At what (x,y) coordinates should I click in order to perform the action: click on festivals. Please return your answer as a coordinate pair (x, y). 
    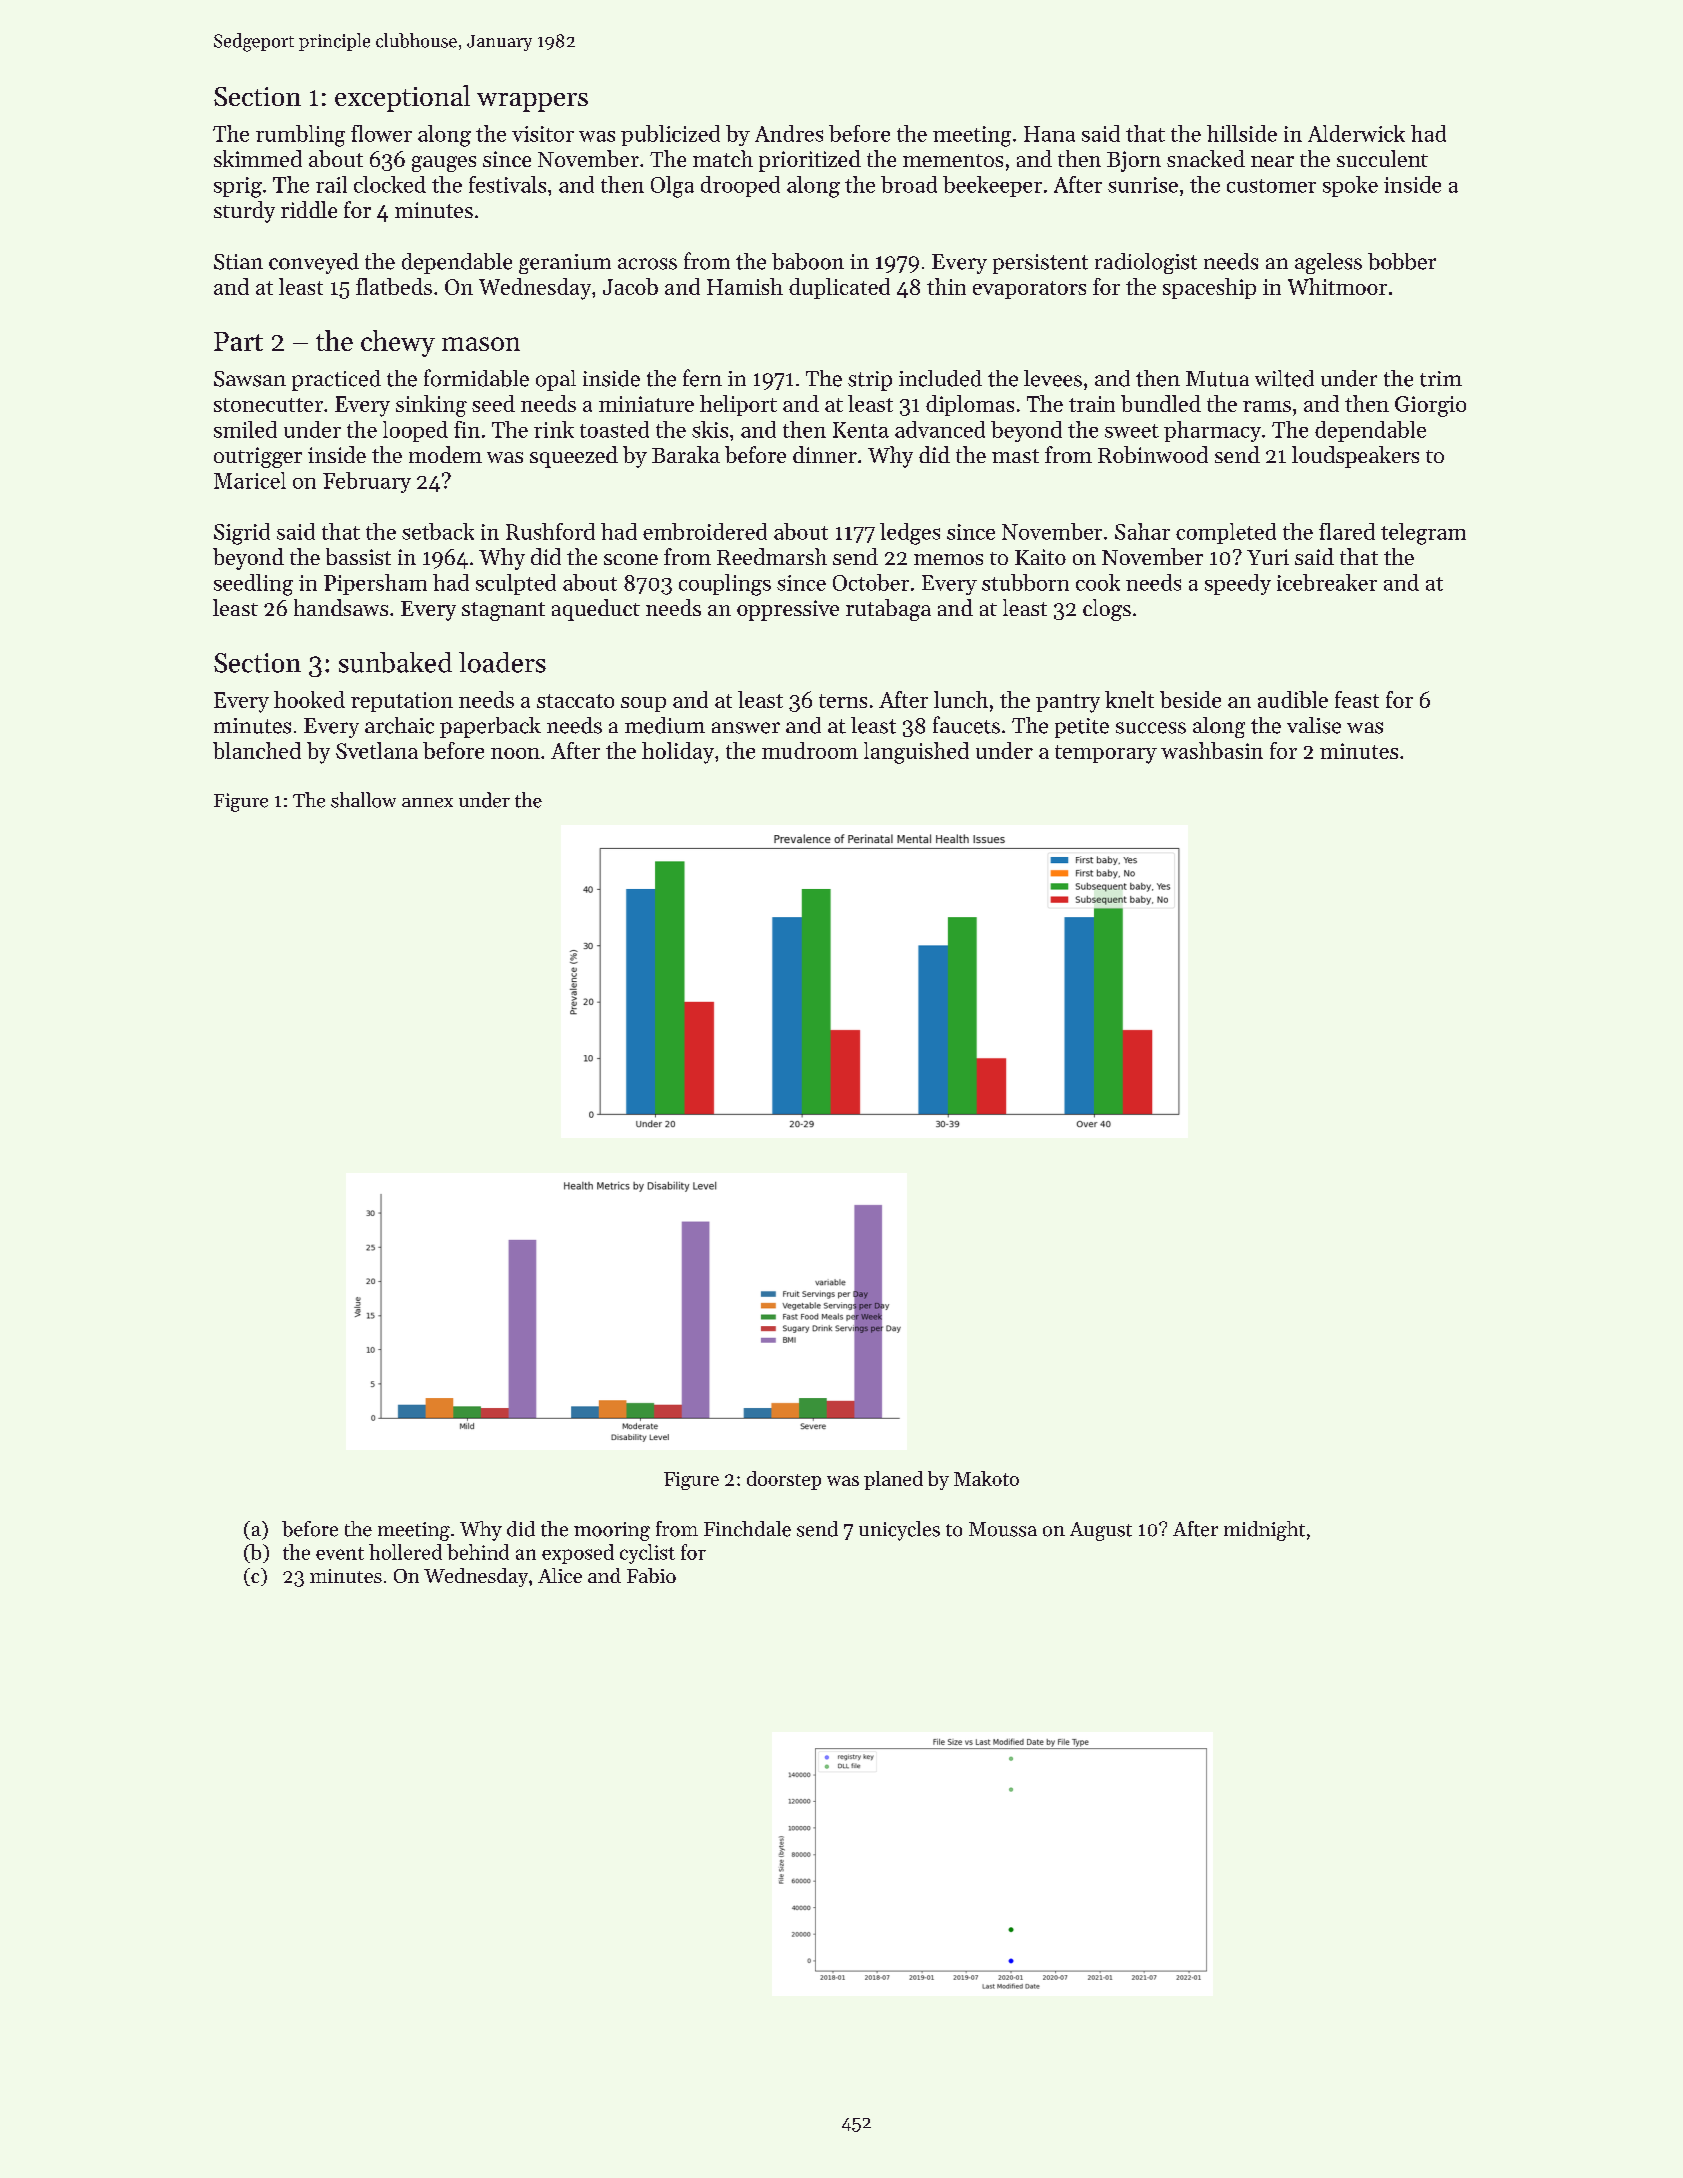
    Looking at the image, I should click on (507, 184).
